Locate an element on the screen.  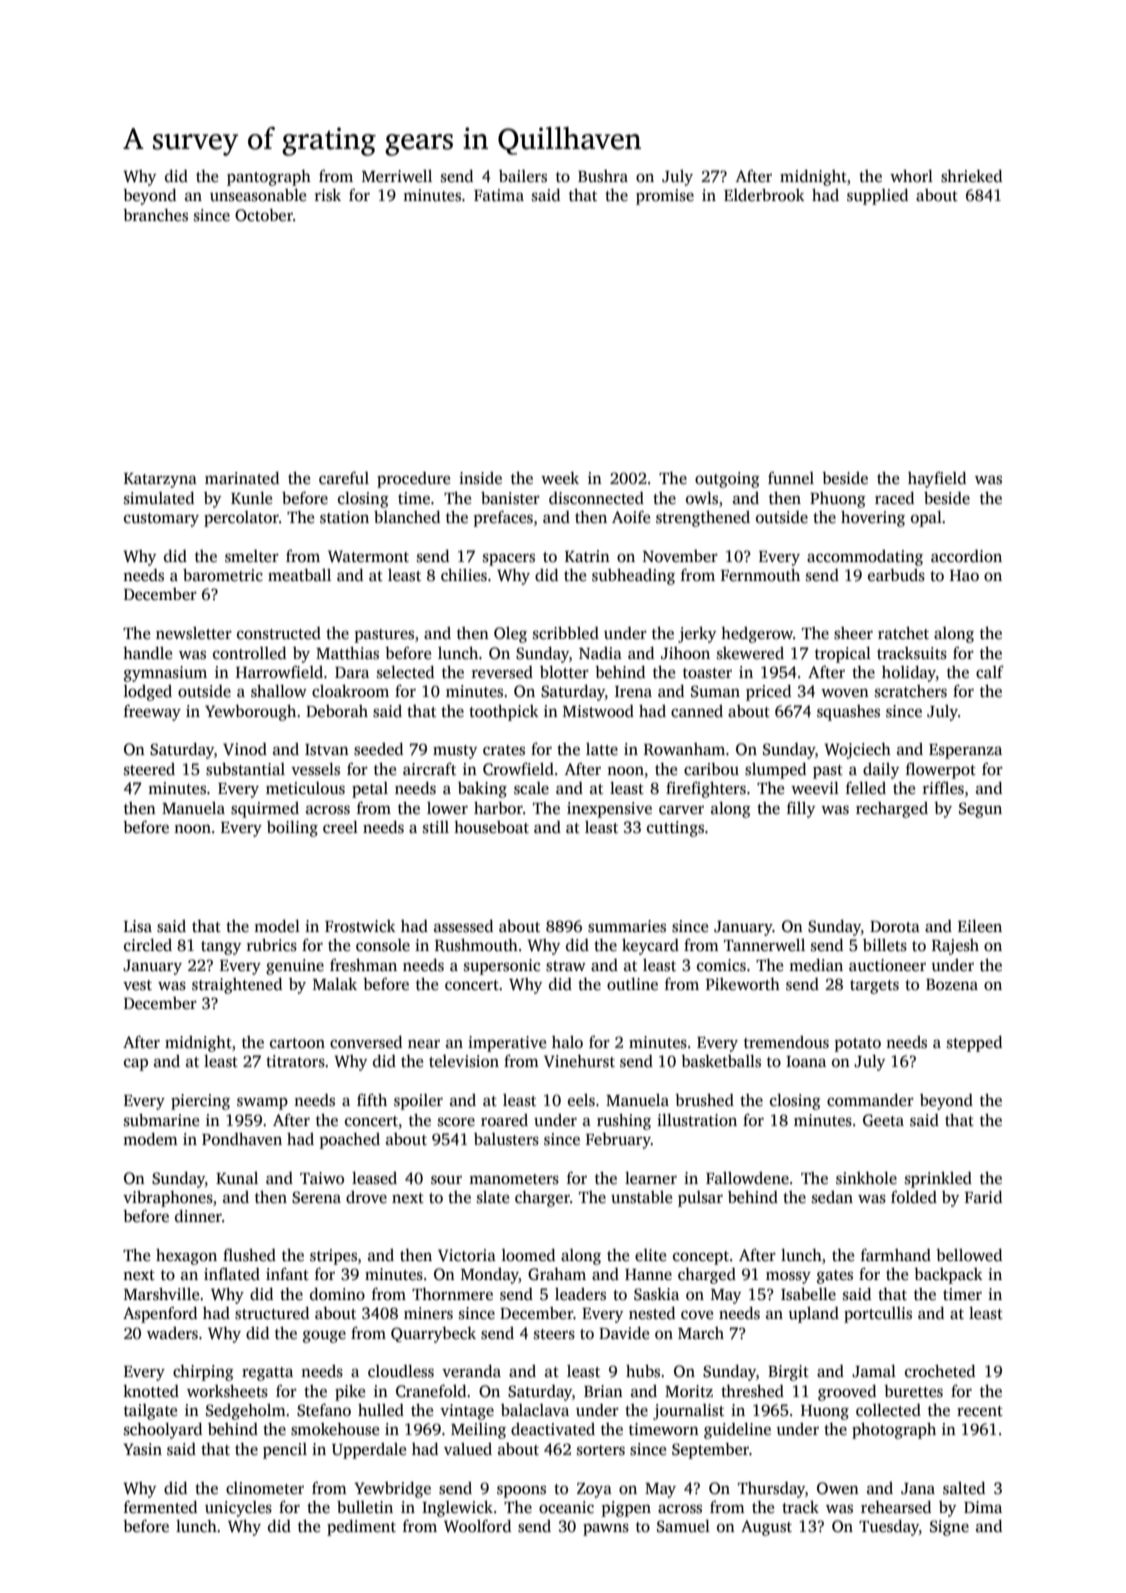
pantograph is located at coordinates (269, 178).
